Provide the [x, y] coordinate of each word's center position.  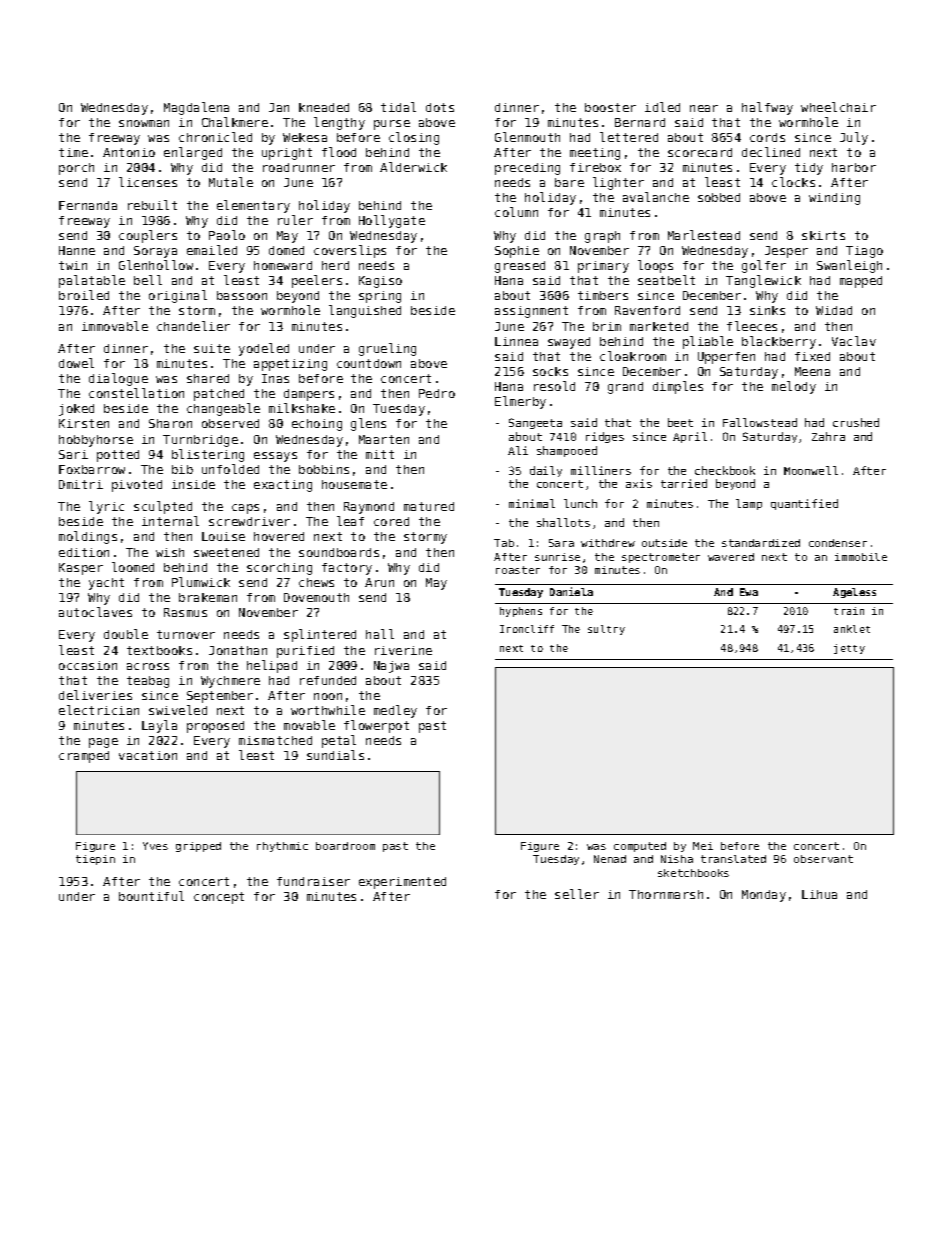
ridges [605, 437]
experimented [402, 883]
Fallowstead [760, 422]
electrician [99, 710]
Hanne [77, 250]
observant [823, 859]
